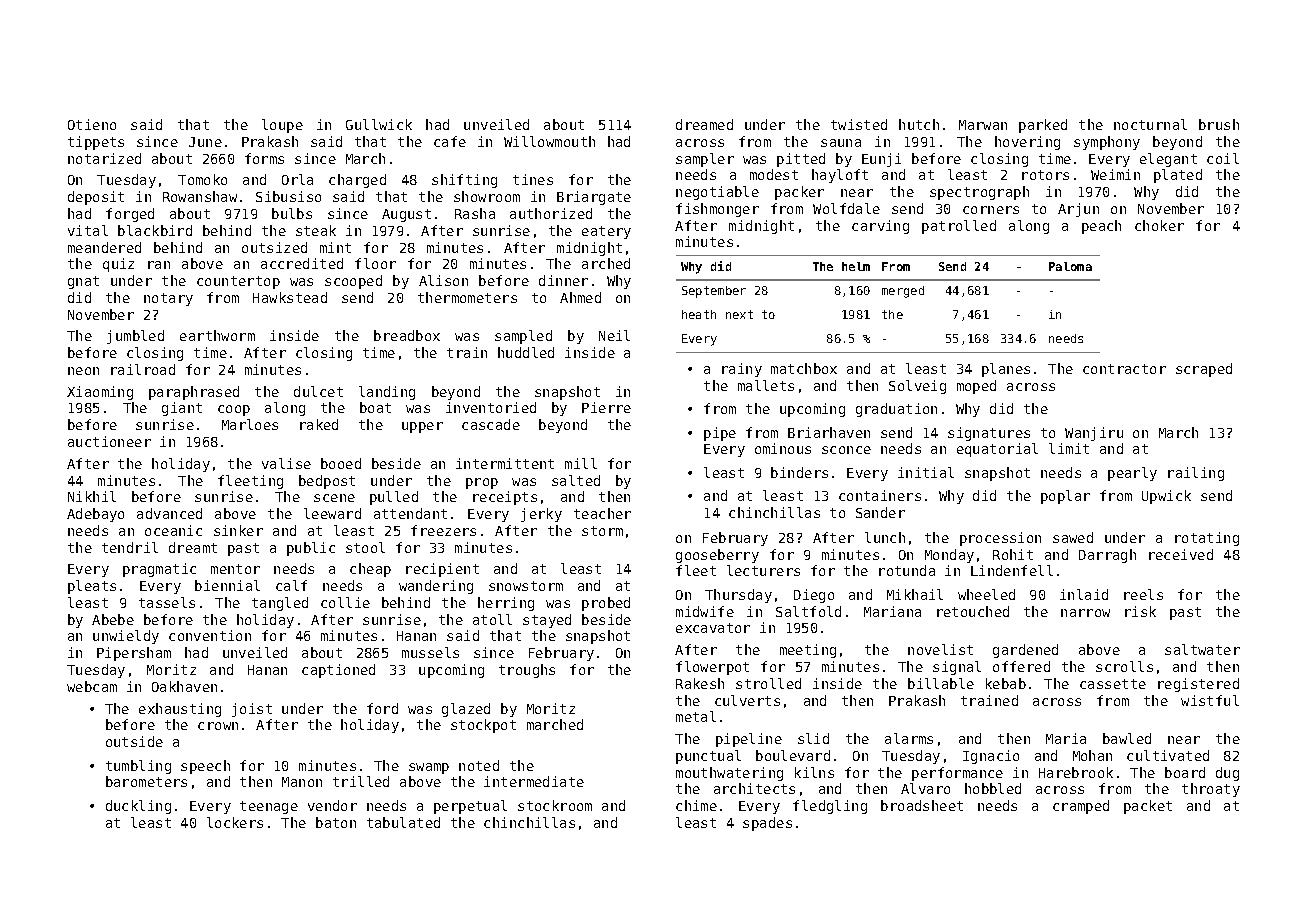 The width and height of the screenshot is (1308, 924). Describe the element at coordinates (217, 335) in the screenshot. I see `earthworm` at that location.
